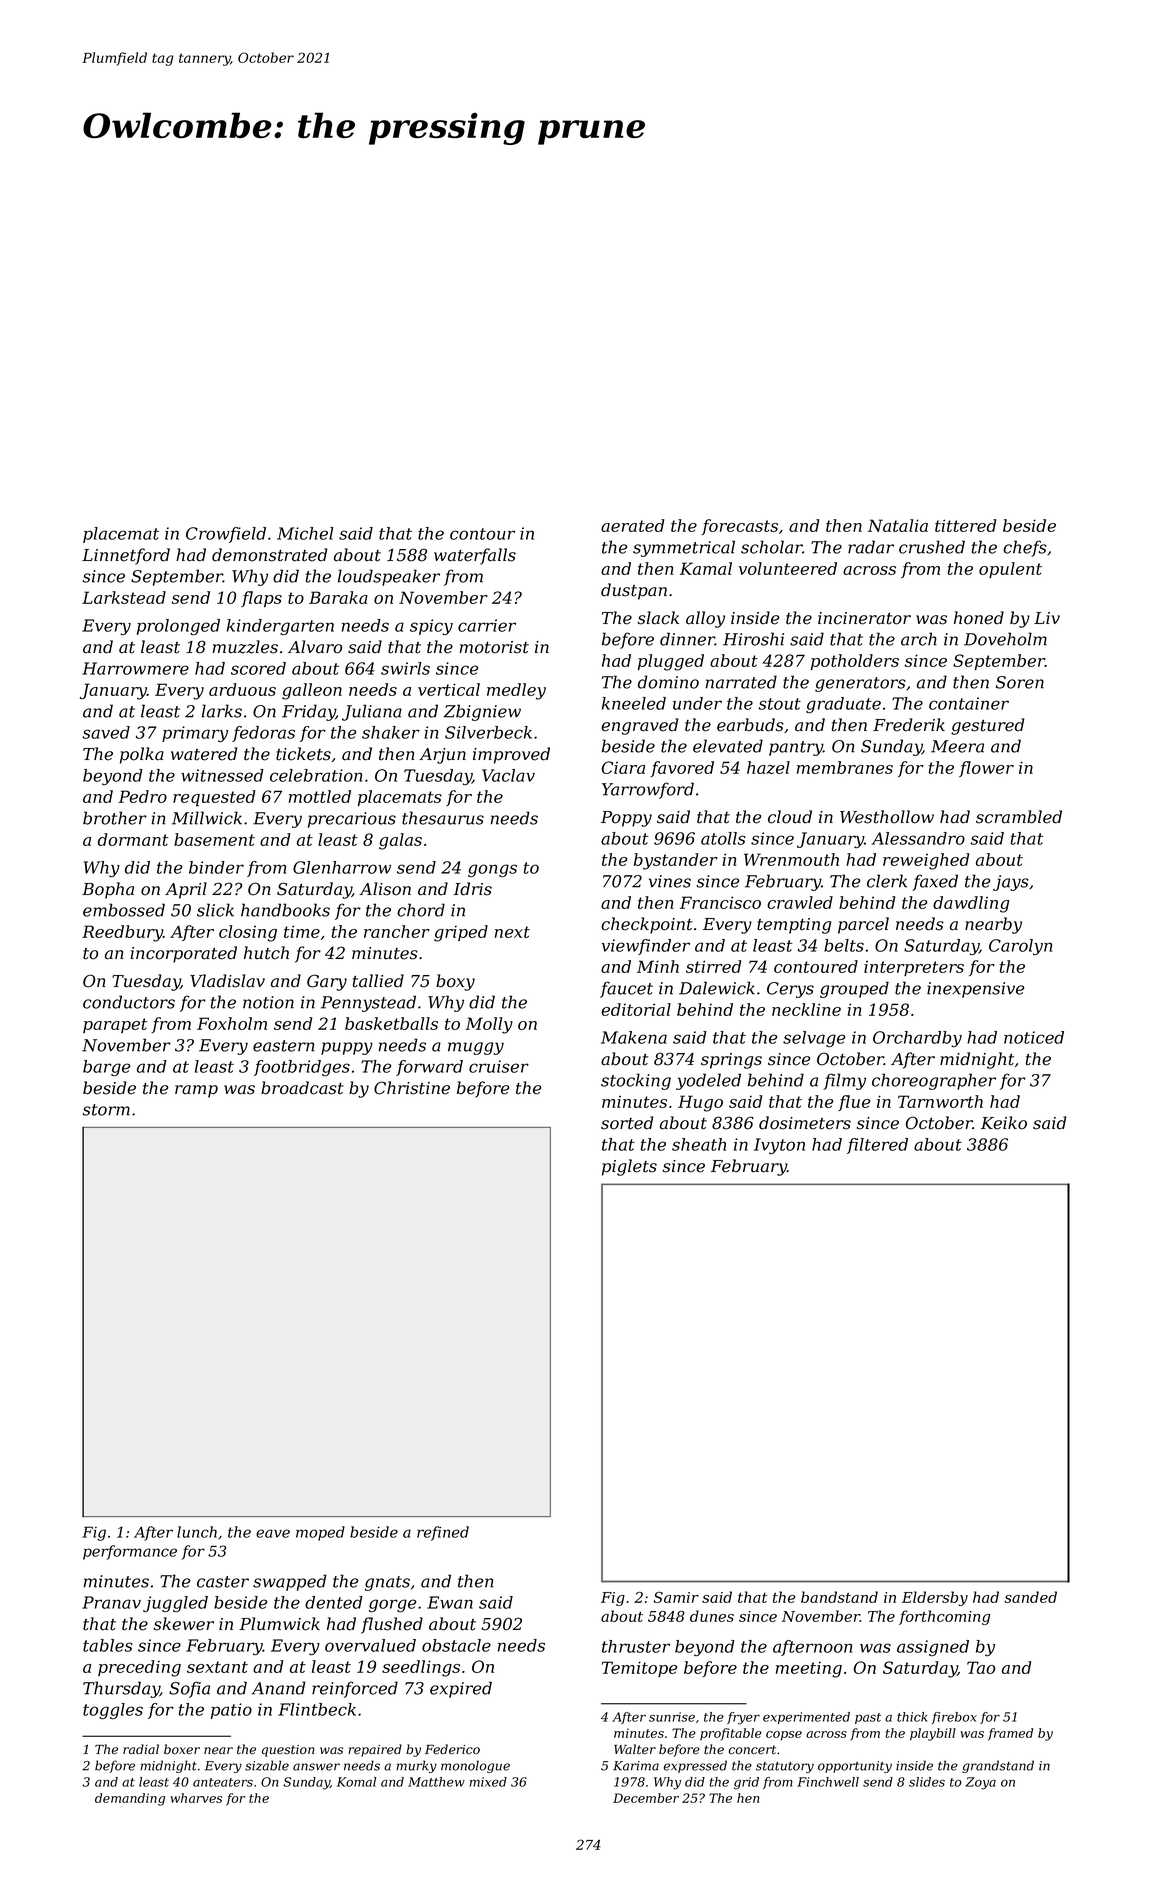 The image size is (1152, 1897). I want to click on filtered, so click(877, 1146).
